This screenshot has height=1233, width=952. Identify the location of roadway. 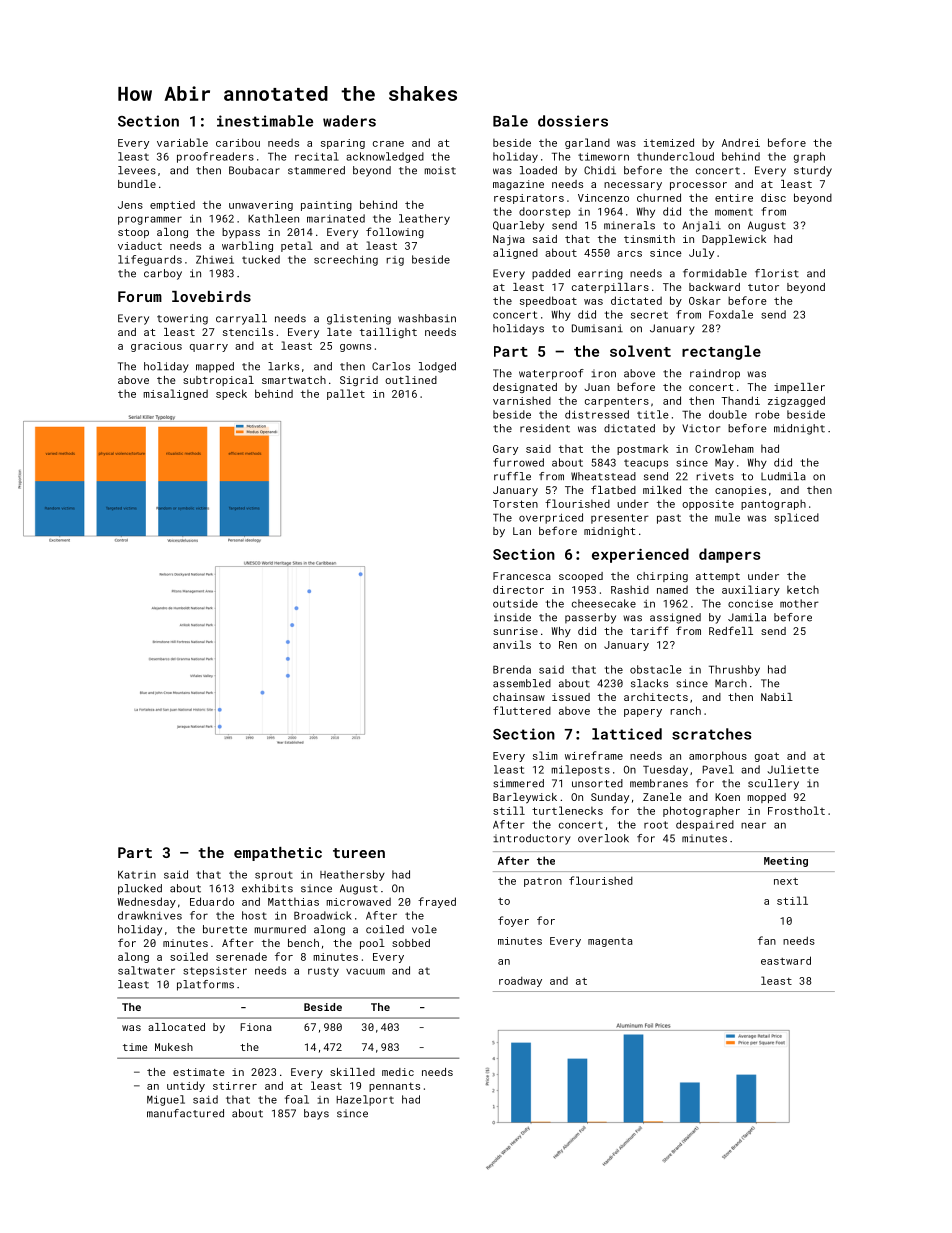
(520, 982).
